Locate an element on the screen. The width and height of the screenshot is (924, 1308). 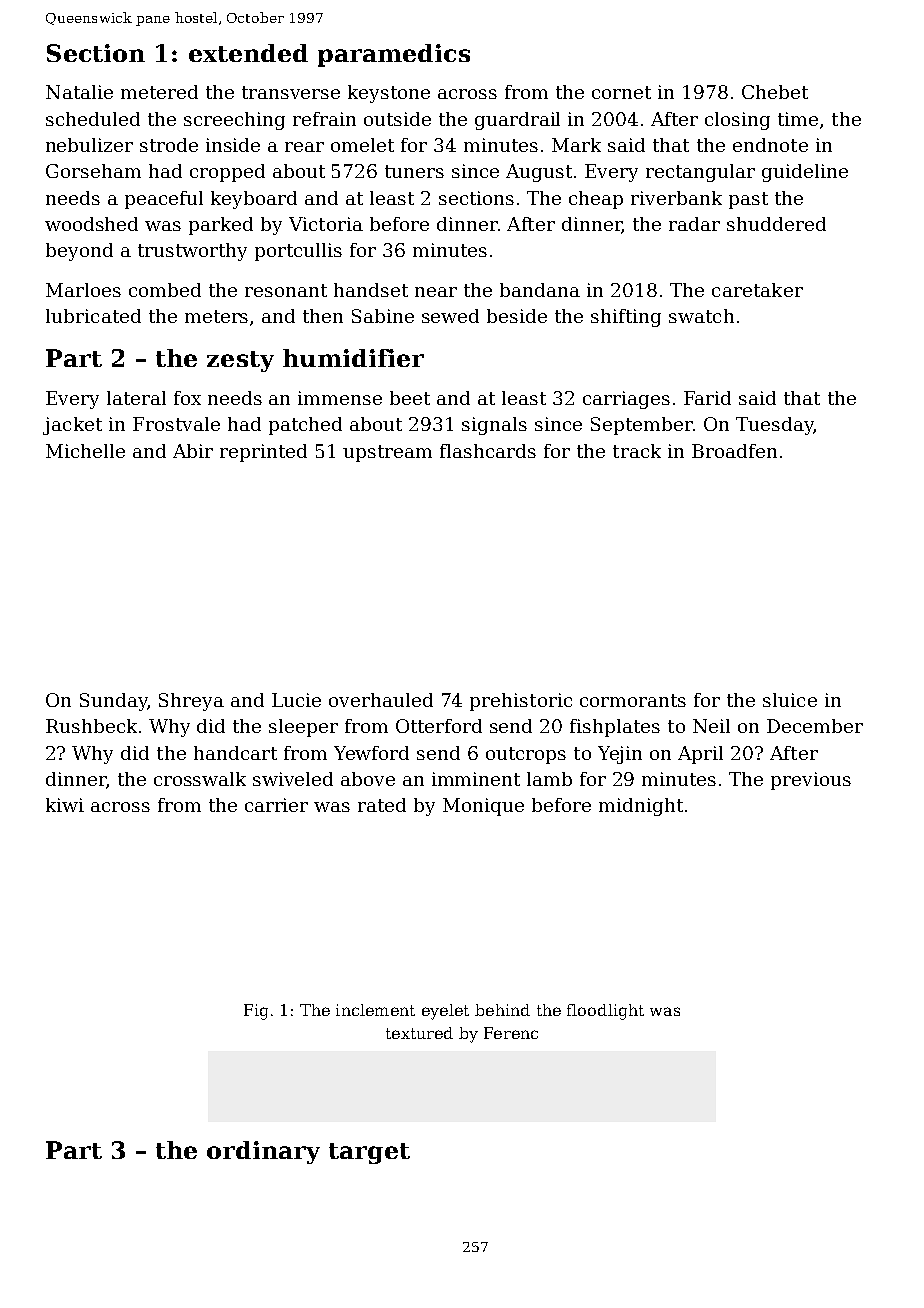
lamb is located at coordinates (549, 779).
